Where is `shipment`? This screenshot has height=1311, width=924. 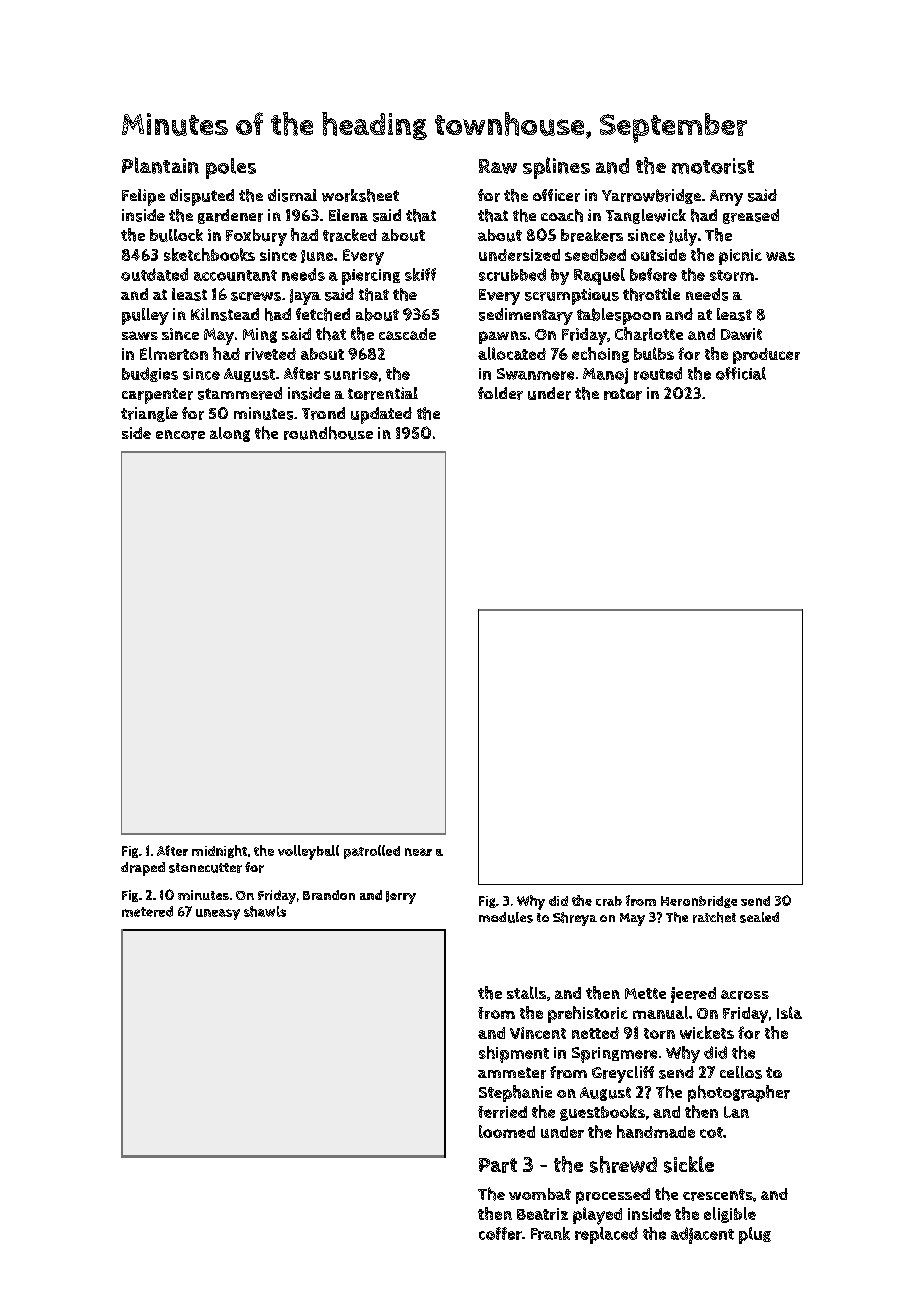
shipment is located at coordinates (514, 1054).
